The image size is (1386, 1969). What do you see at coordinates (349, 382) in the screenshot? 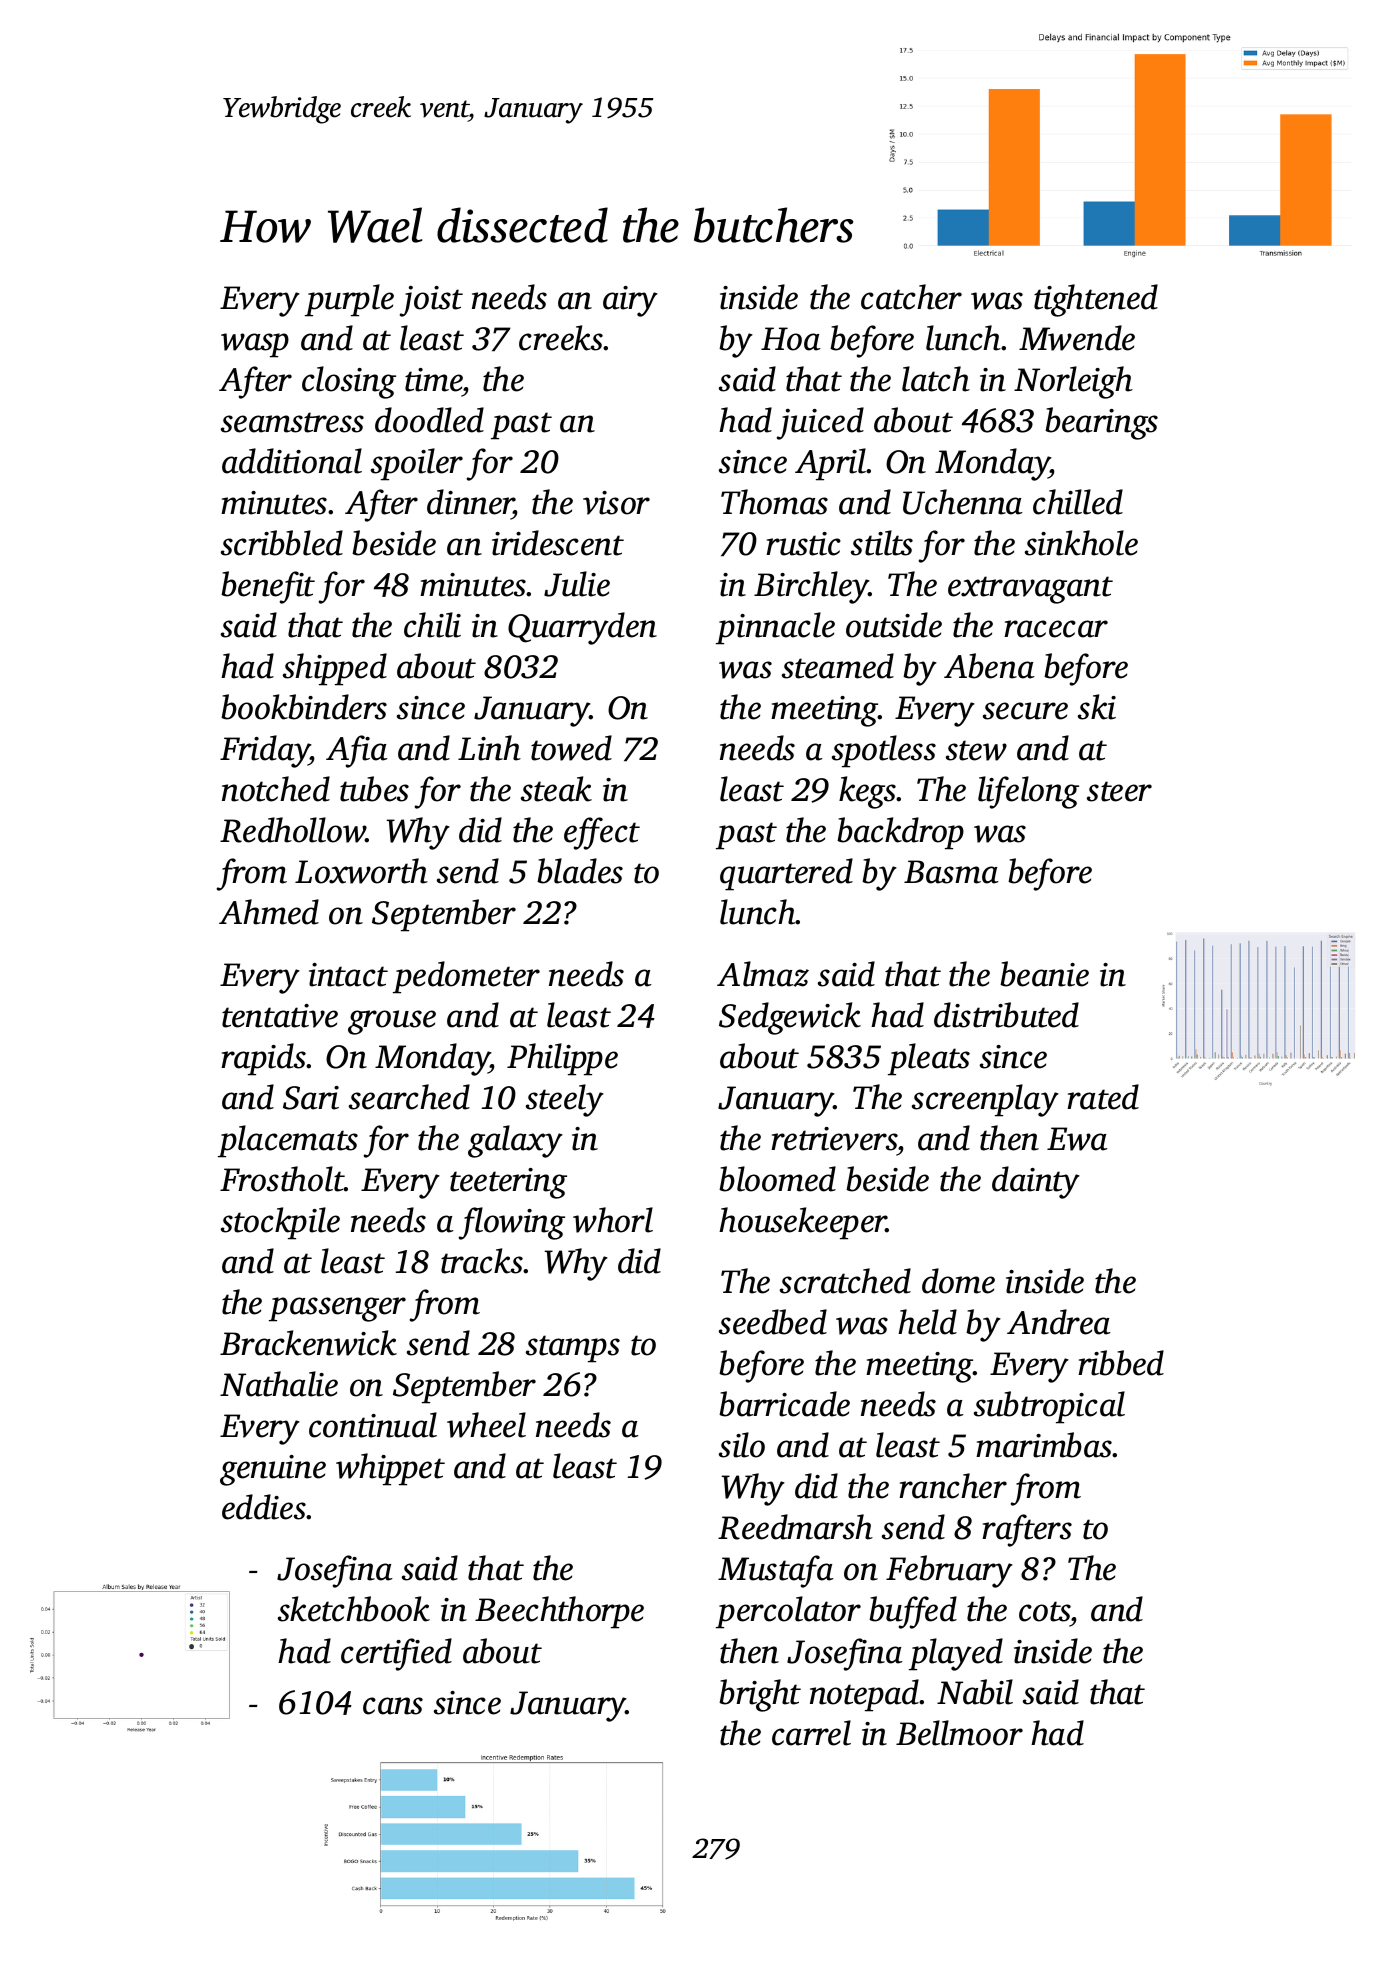
I see `closing` at bounding box center [349, 382].
